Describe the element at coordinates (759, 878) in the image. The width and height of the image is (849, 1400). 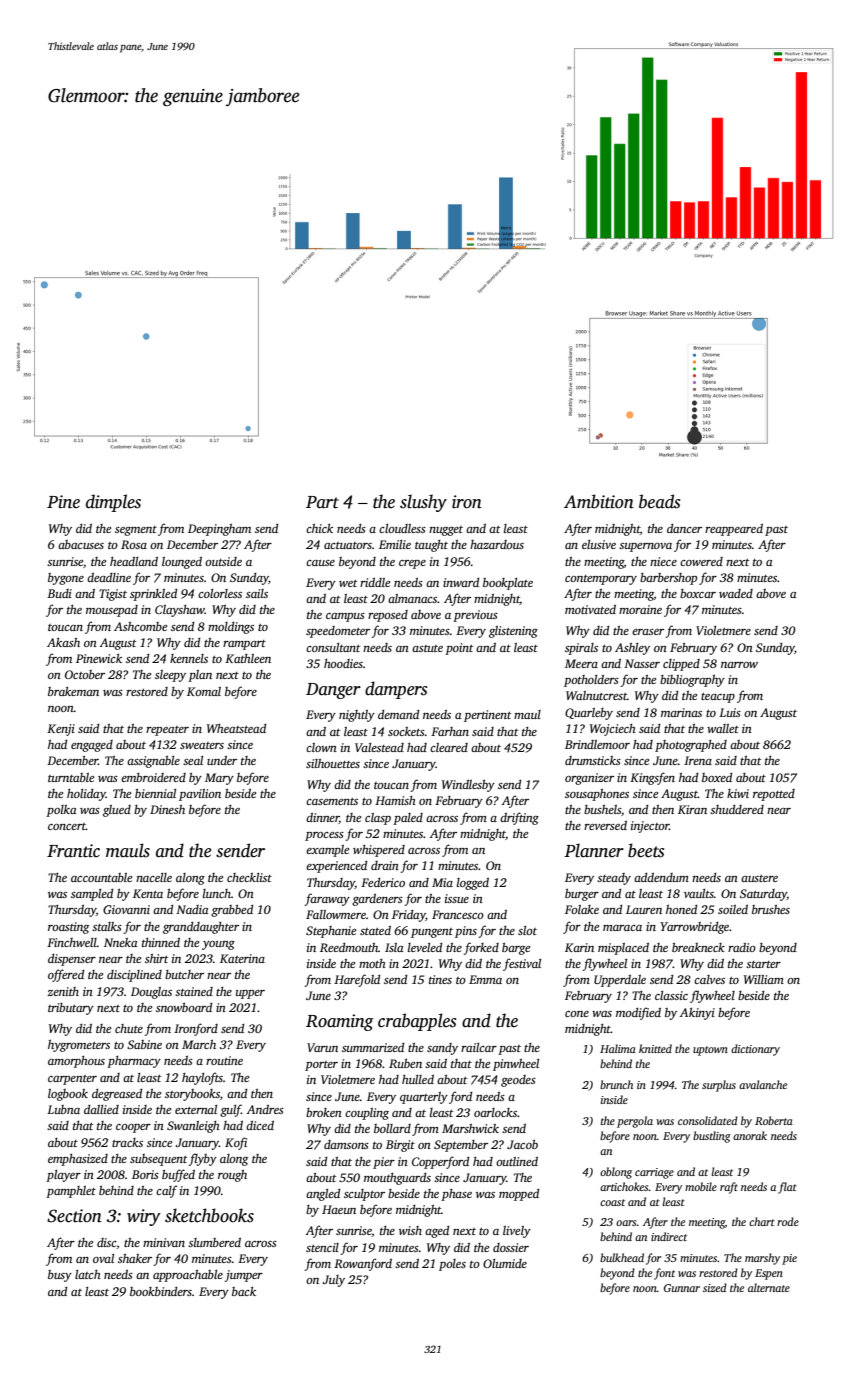
I see `austere` at that location.
